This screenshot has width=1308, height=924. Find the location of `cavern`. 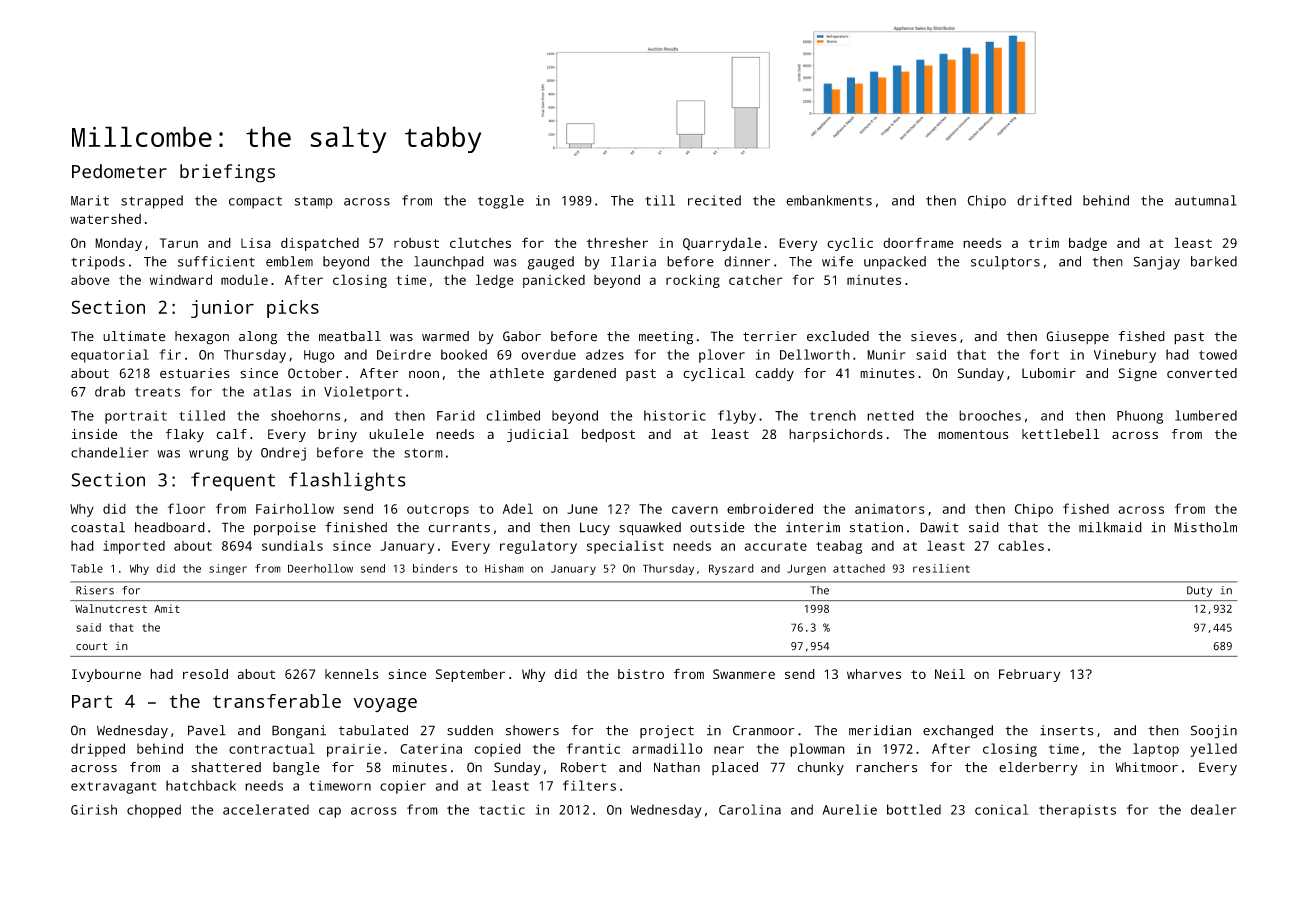

cavern is located at coordinates (695, 510).
